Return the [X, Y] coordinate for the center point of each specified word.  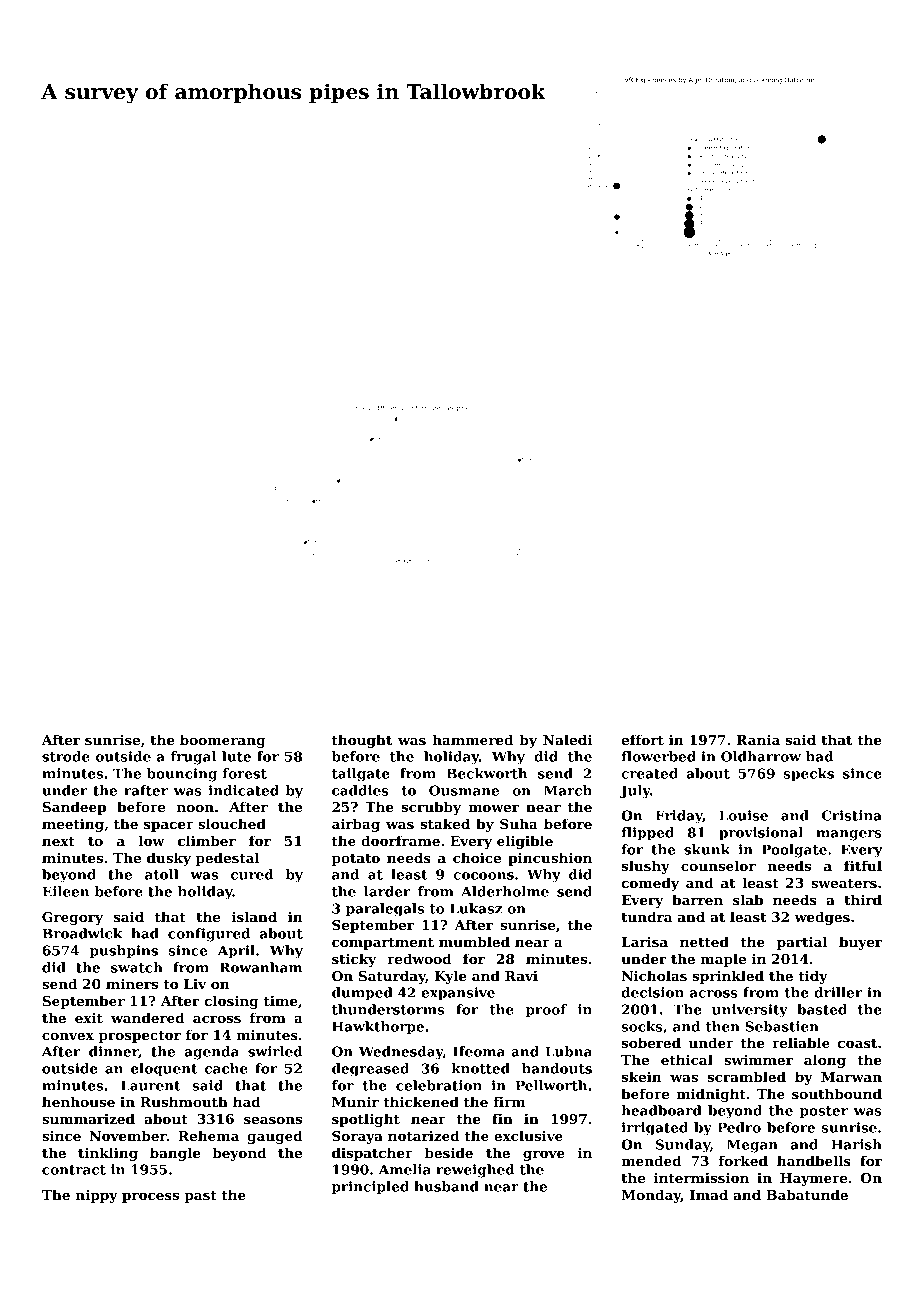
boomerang [222, 741]
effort [642, 739]
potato [356, 860]
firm [509, 1101]
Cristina [852, 815]
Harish [856, 1144]
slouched [232, 823]
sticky [354, 960]
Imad [709, 1194]
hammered [472, 739]
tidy [813, 977]
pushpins [124, 952]
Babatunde [807, 1194]
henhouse [78, 1101]
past [200, 1197]
